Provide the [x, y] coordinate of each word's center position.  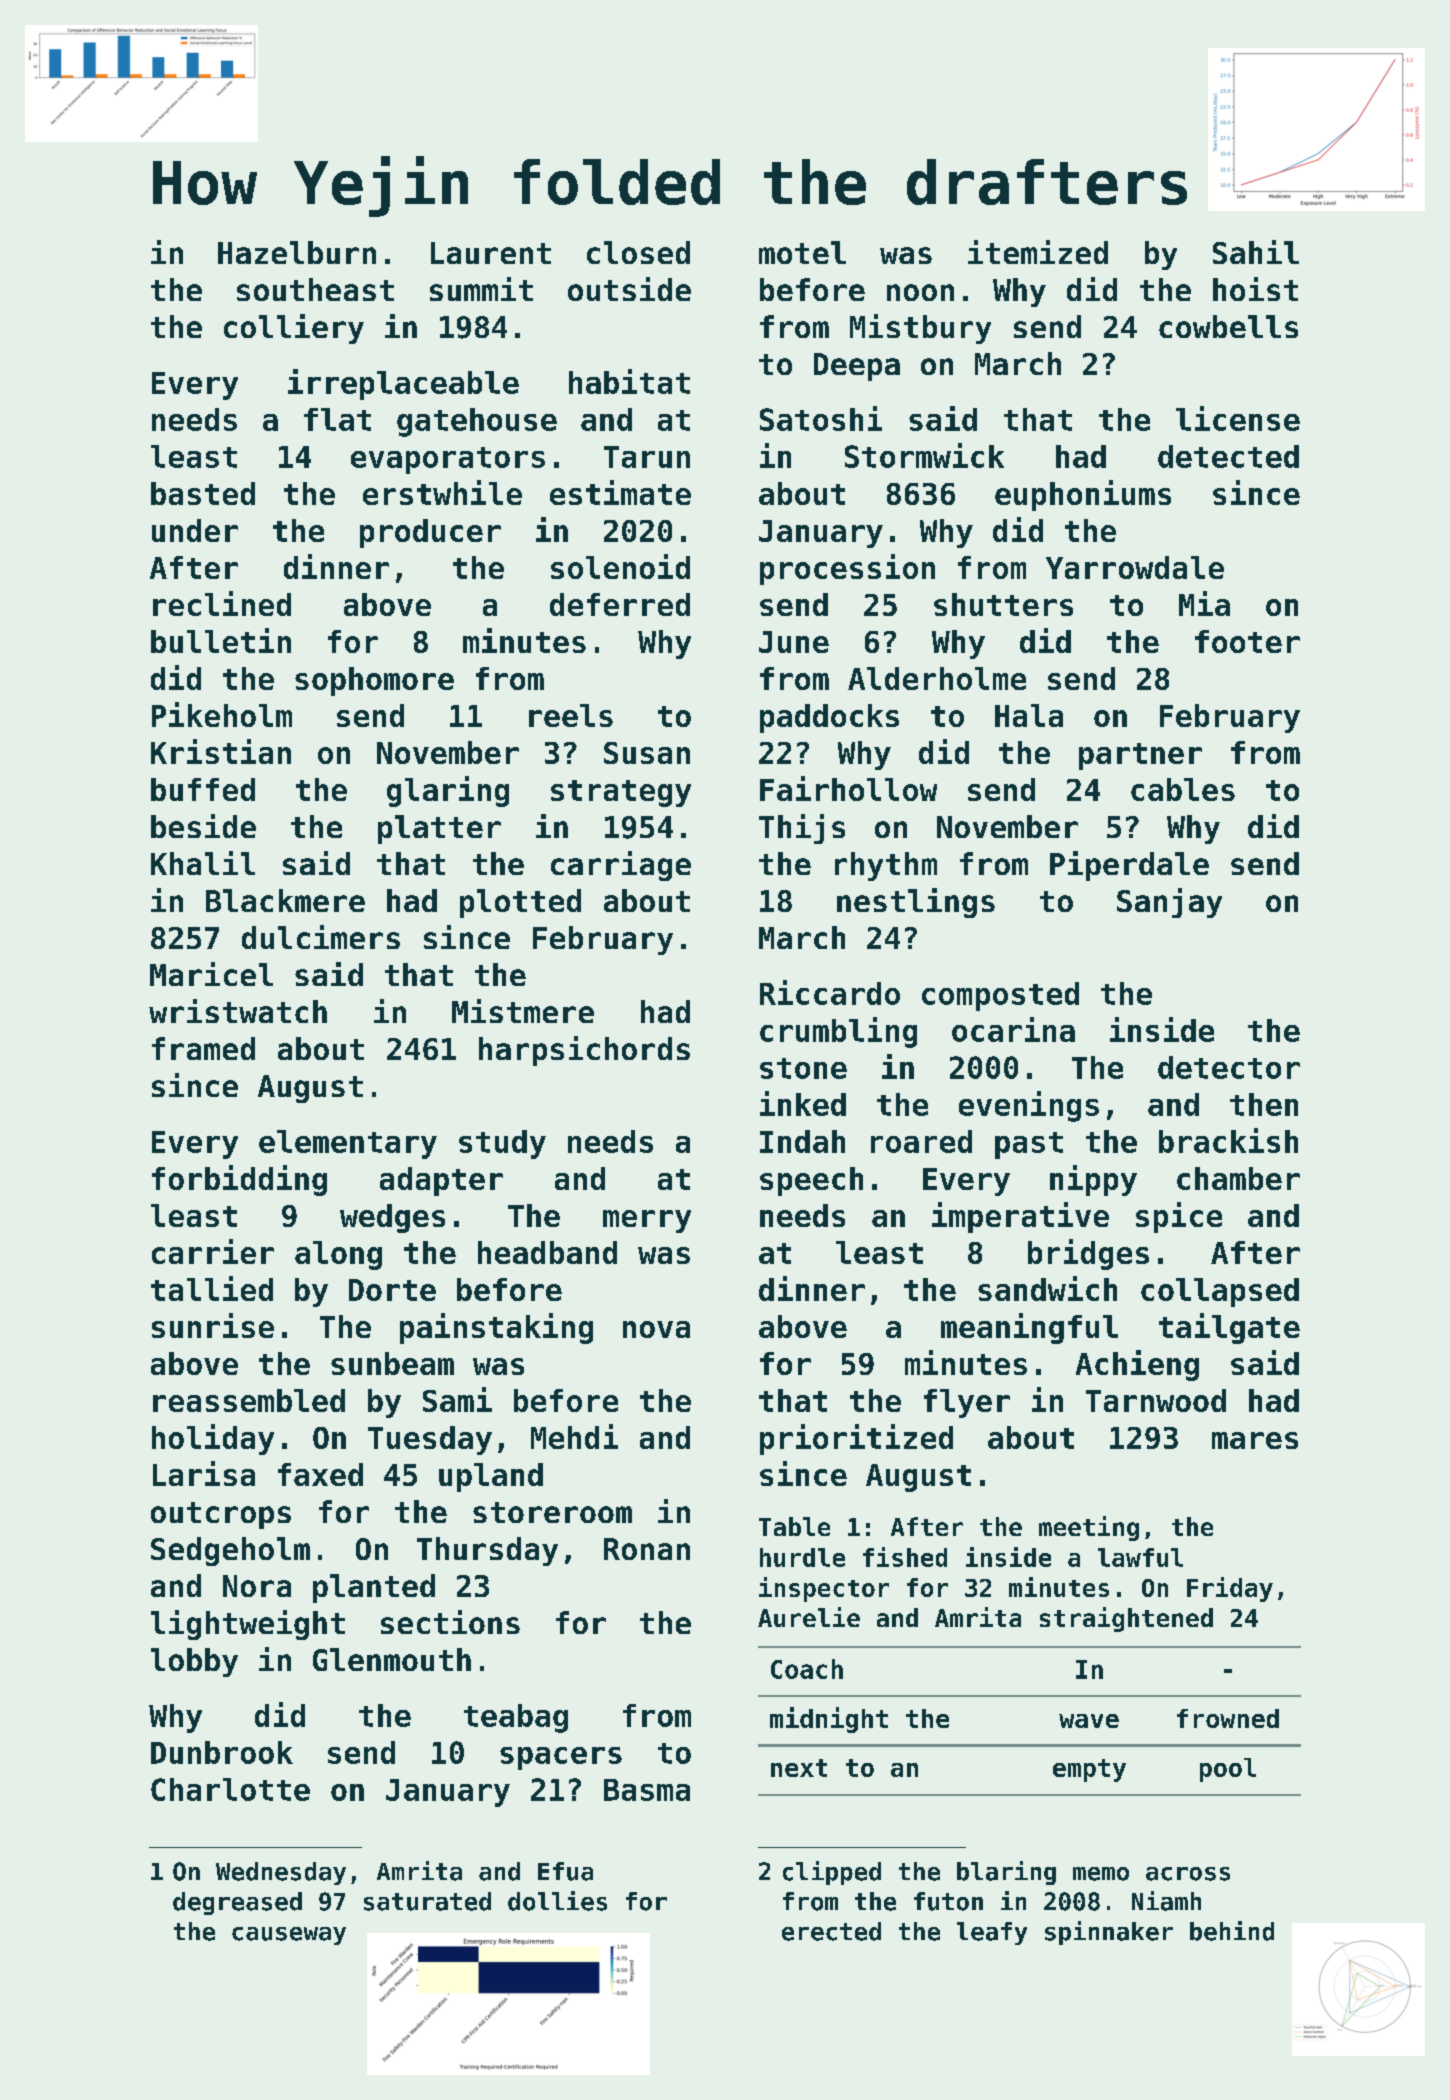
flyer [967, 1403]
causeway [289, 1936]
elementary [348, 1144]
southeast [315, 289]
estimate [620, 492]
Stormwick [924, 455]
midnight [829, 1720]
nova [656, 1329]
